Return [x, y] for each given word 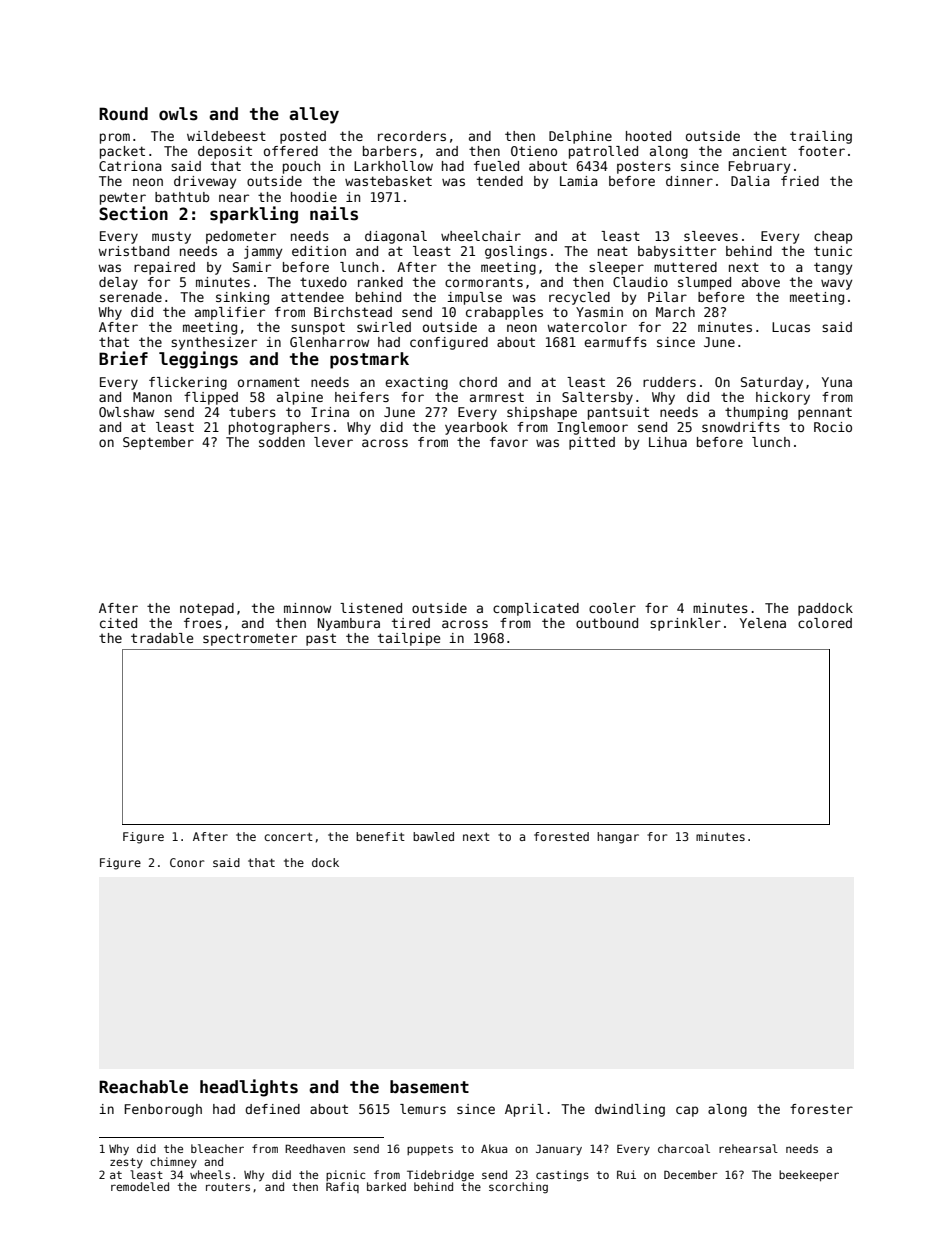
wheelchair [481, 236]
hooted [648, 136]
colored [825, 623]
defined [272, 1109]
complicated [536, 609]
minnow [307, 608]
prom [115, 138]
